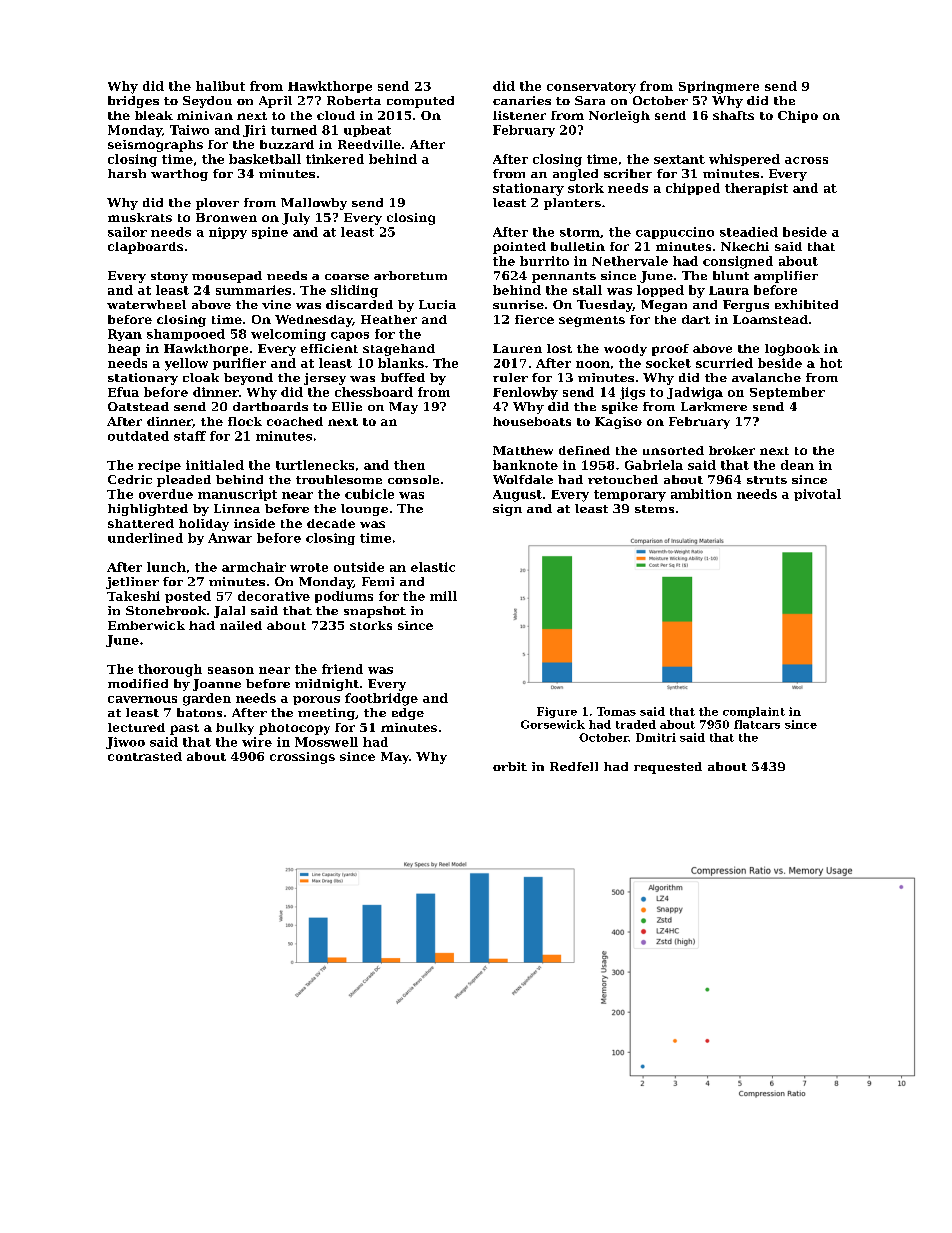  Describe the element at coordinates (544, 261) in the document. I see `burrito` at that location.
